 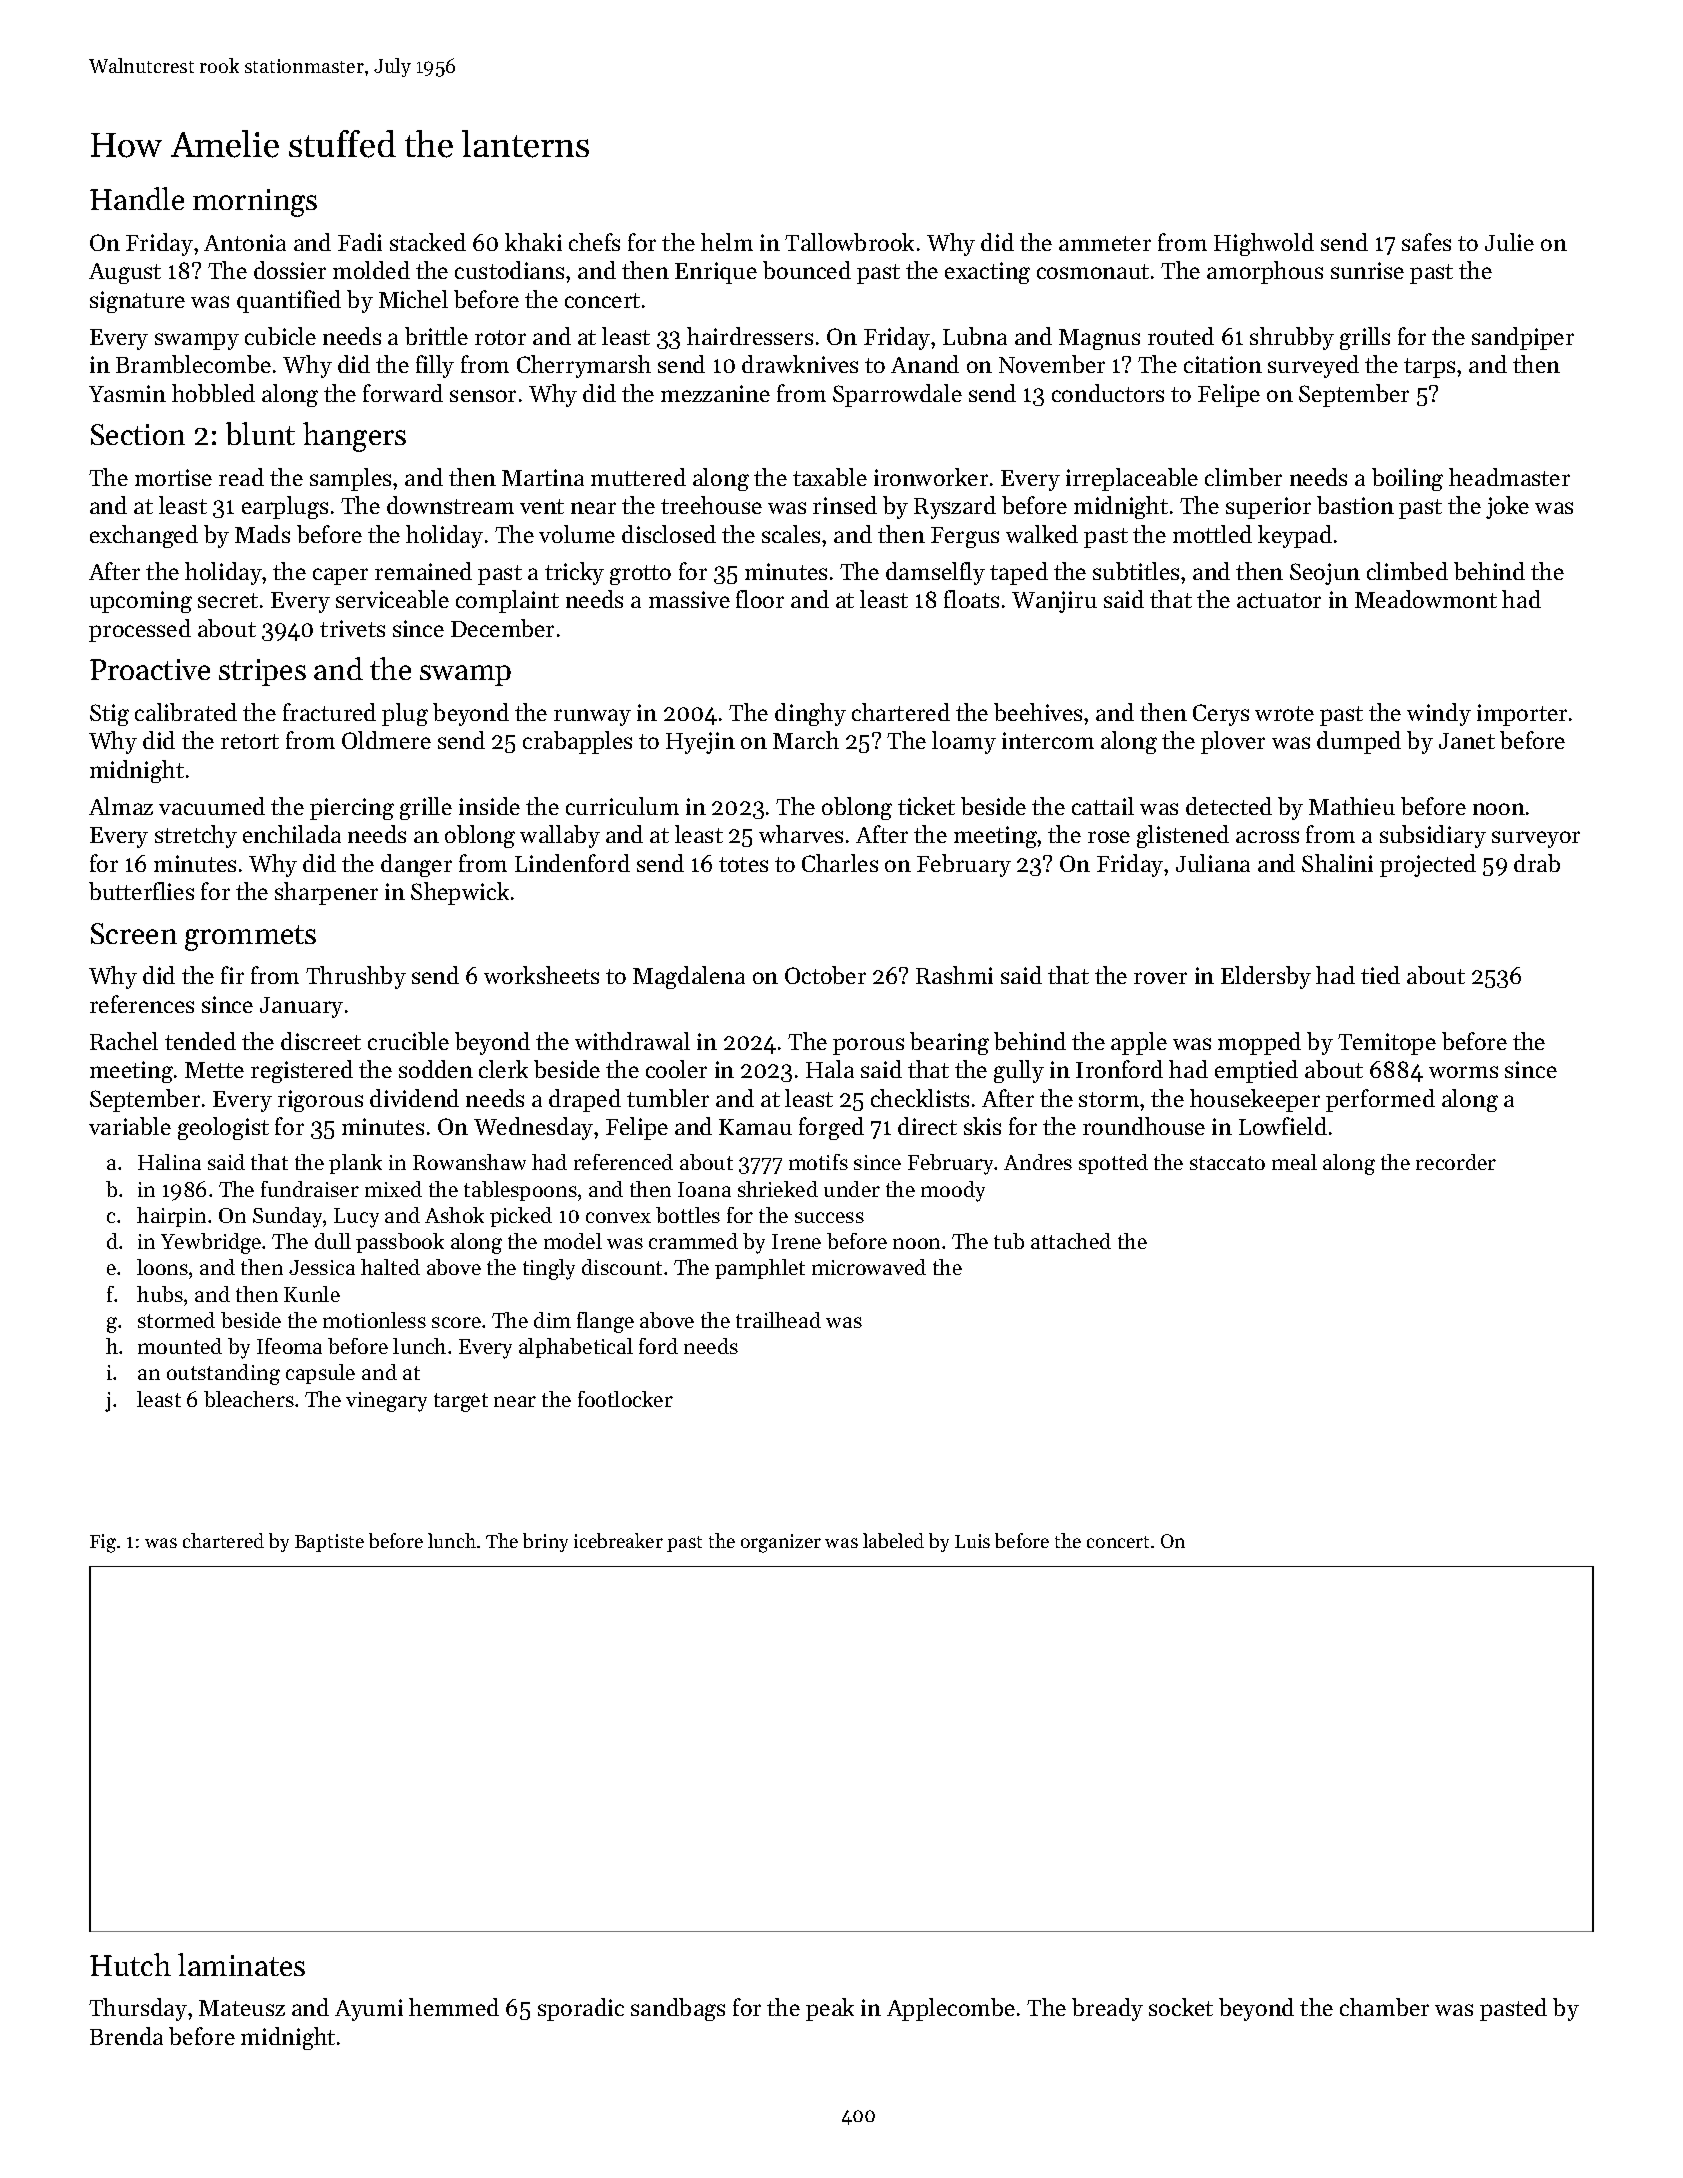 I want to click on khaki, so click(x=533, y=242).
